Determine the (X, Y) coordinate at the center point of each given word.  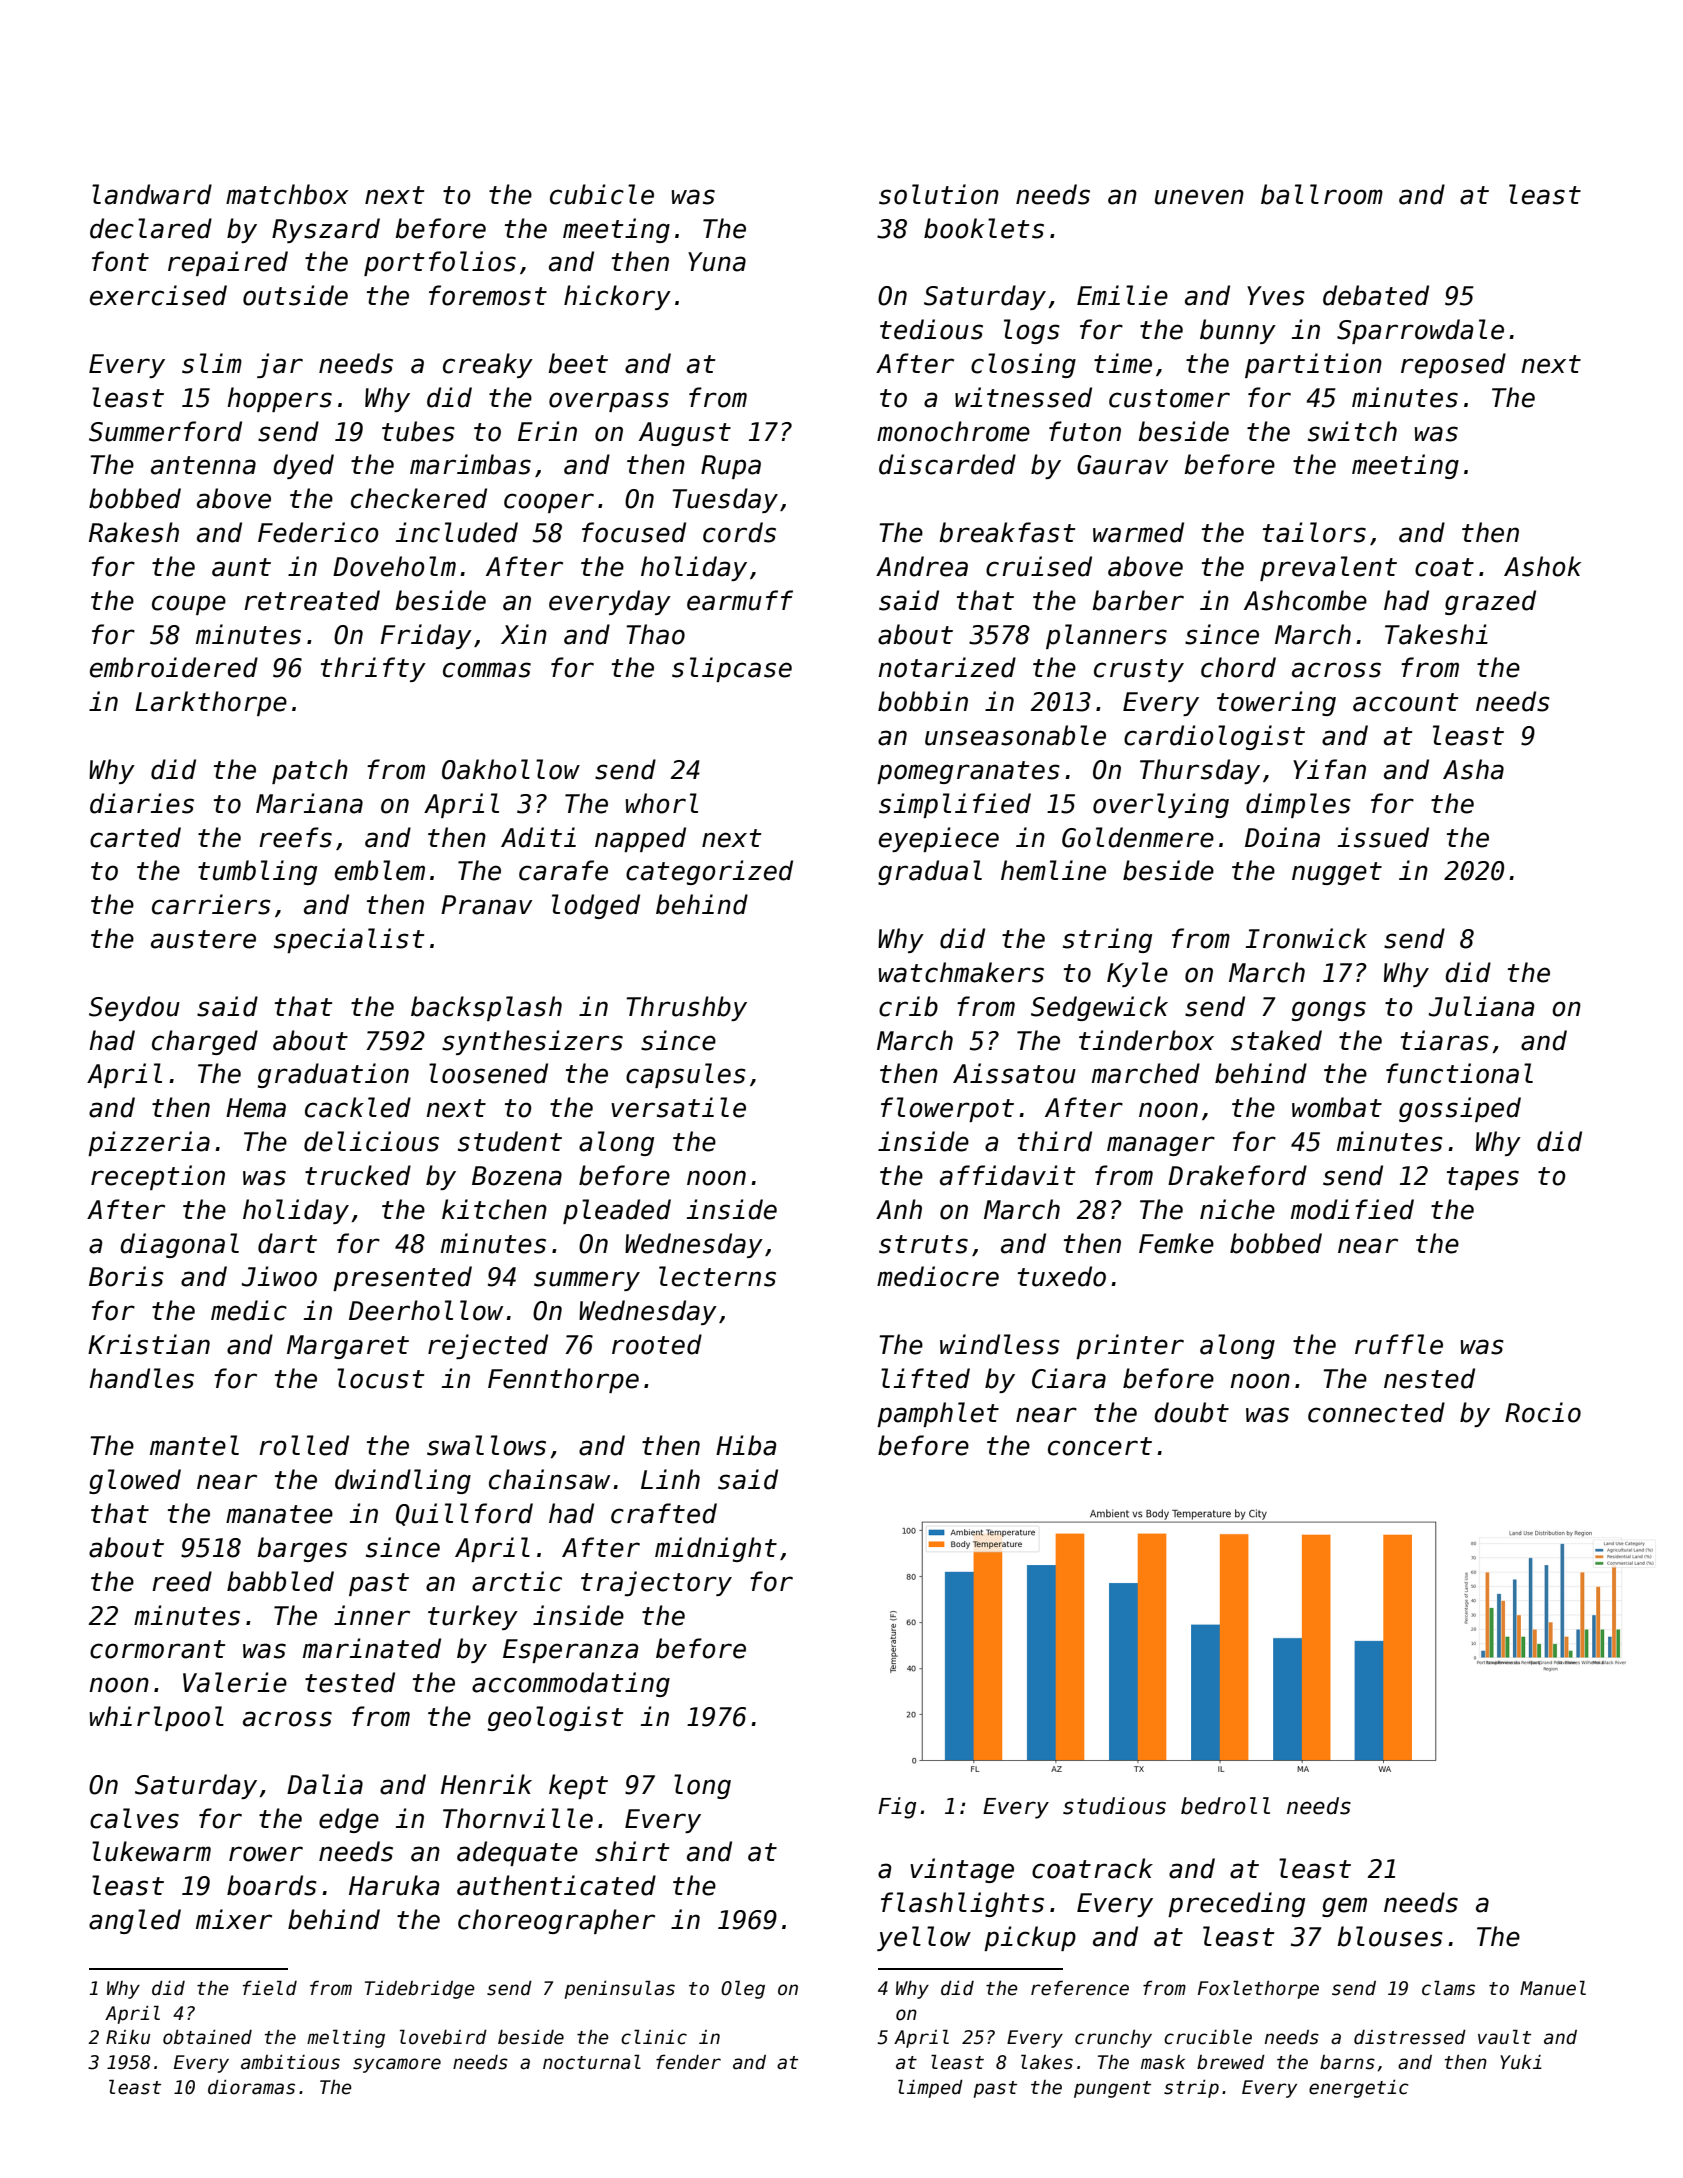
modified (1352, 1209)
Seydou (134, 1008)
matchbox (287, 194)
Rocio (1543, 1412)
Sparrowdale (1420, 331)
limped (930, 2088)
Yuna (717, 262)
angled (135, 1921)
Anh (899, 1209)
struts (923, 1244)
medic (249, 1310)
